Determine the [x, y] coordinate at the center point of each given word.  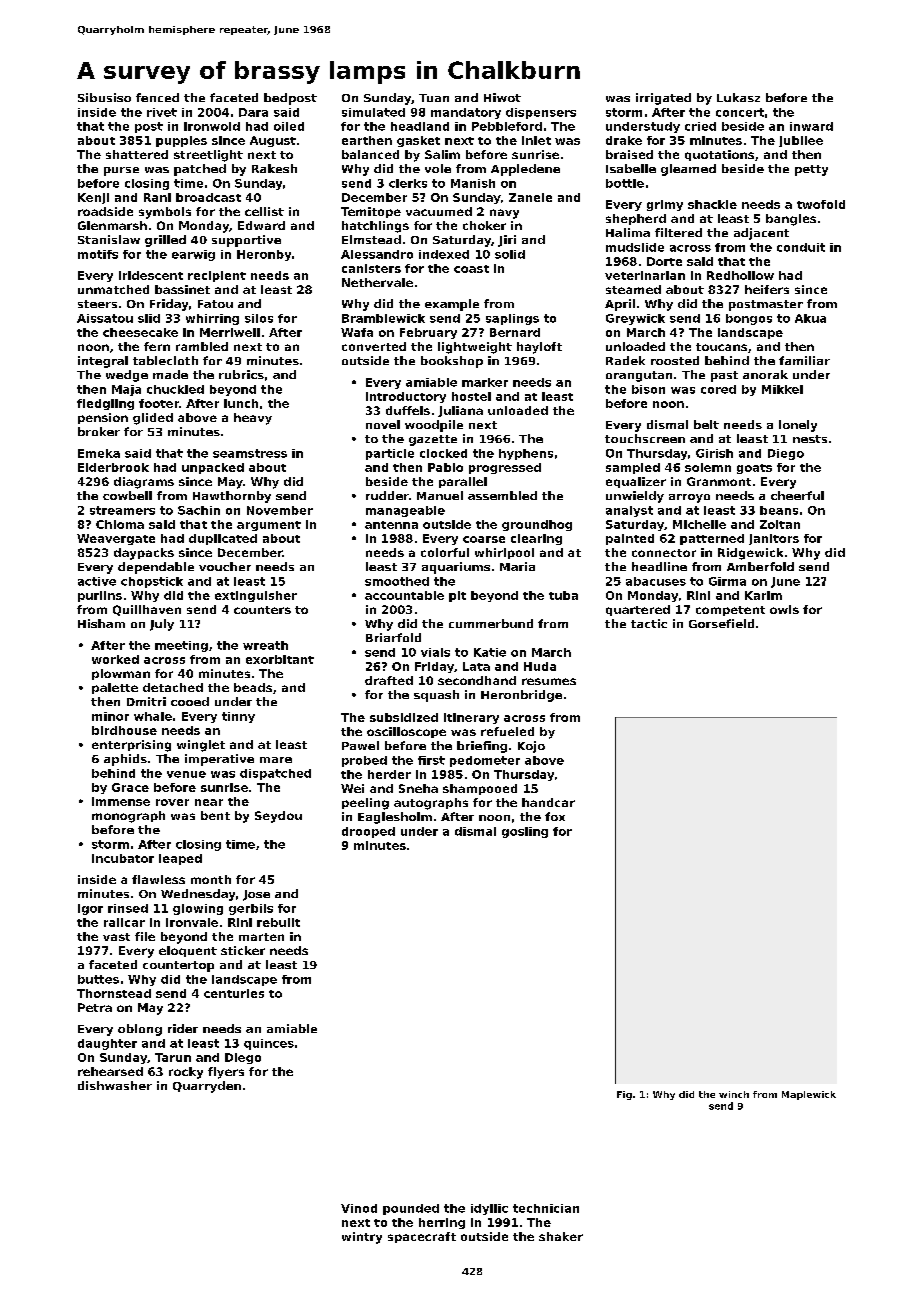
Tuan [434, 98]
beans [779, 510]
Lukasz [738, 97]
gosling [525, 832]
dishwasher [115, 1085]
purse [121, 171]
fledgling [105, 404]
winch [734, 1094]
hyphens [526, 454]
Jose [256, 895]
